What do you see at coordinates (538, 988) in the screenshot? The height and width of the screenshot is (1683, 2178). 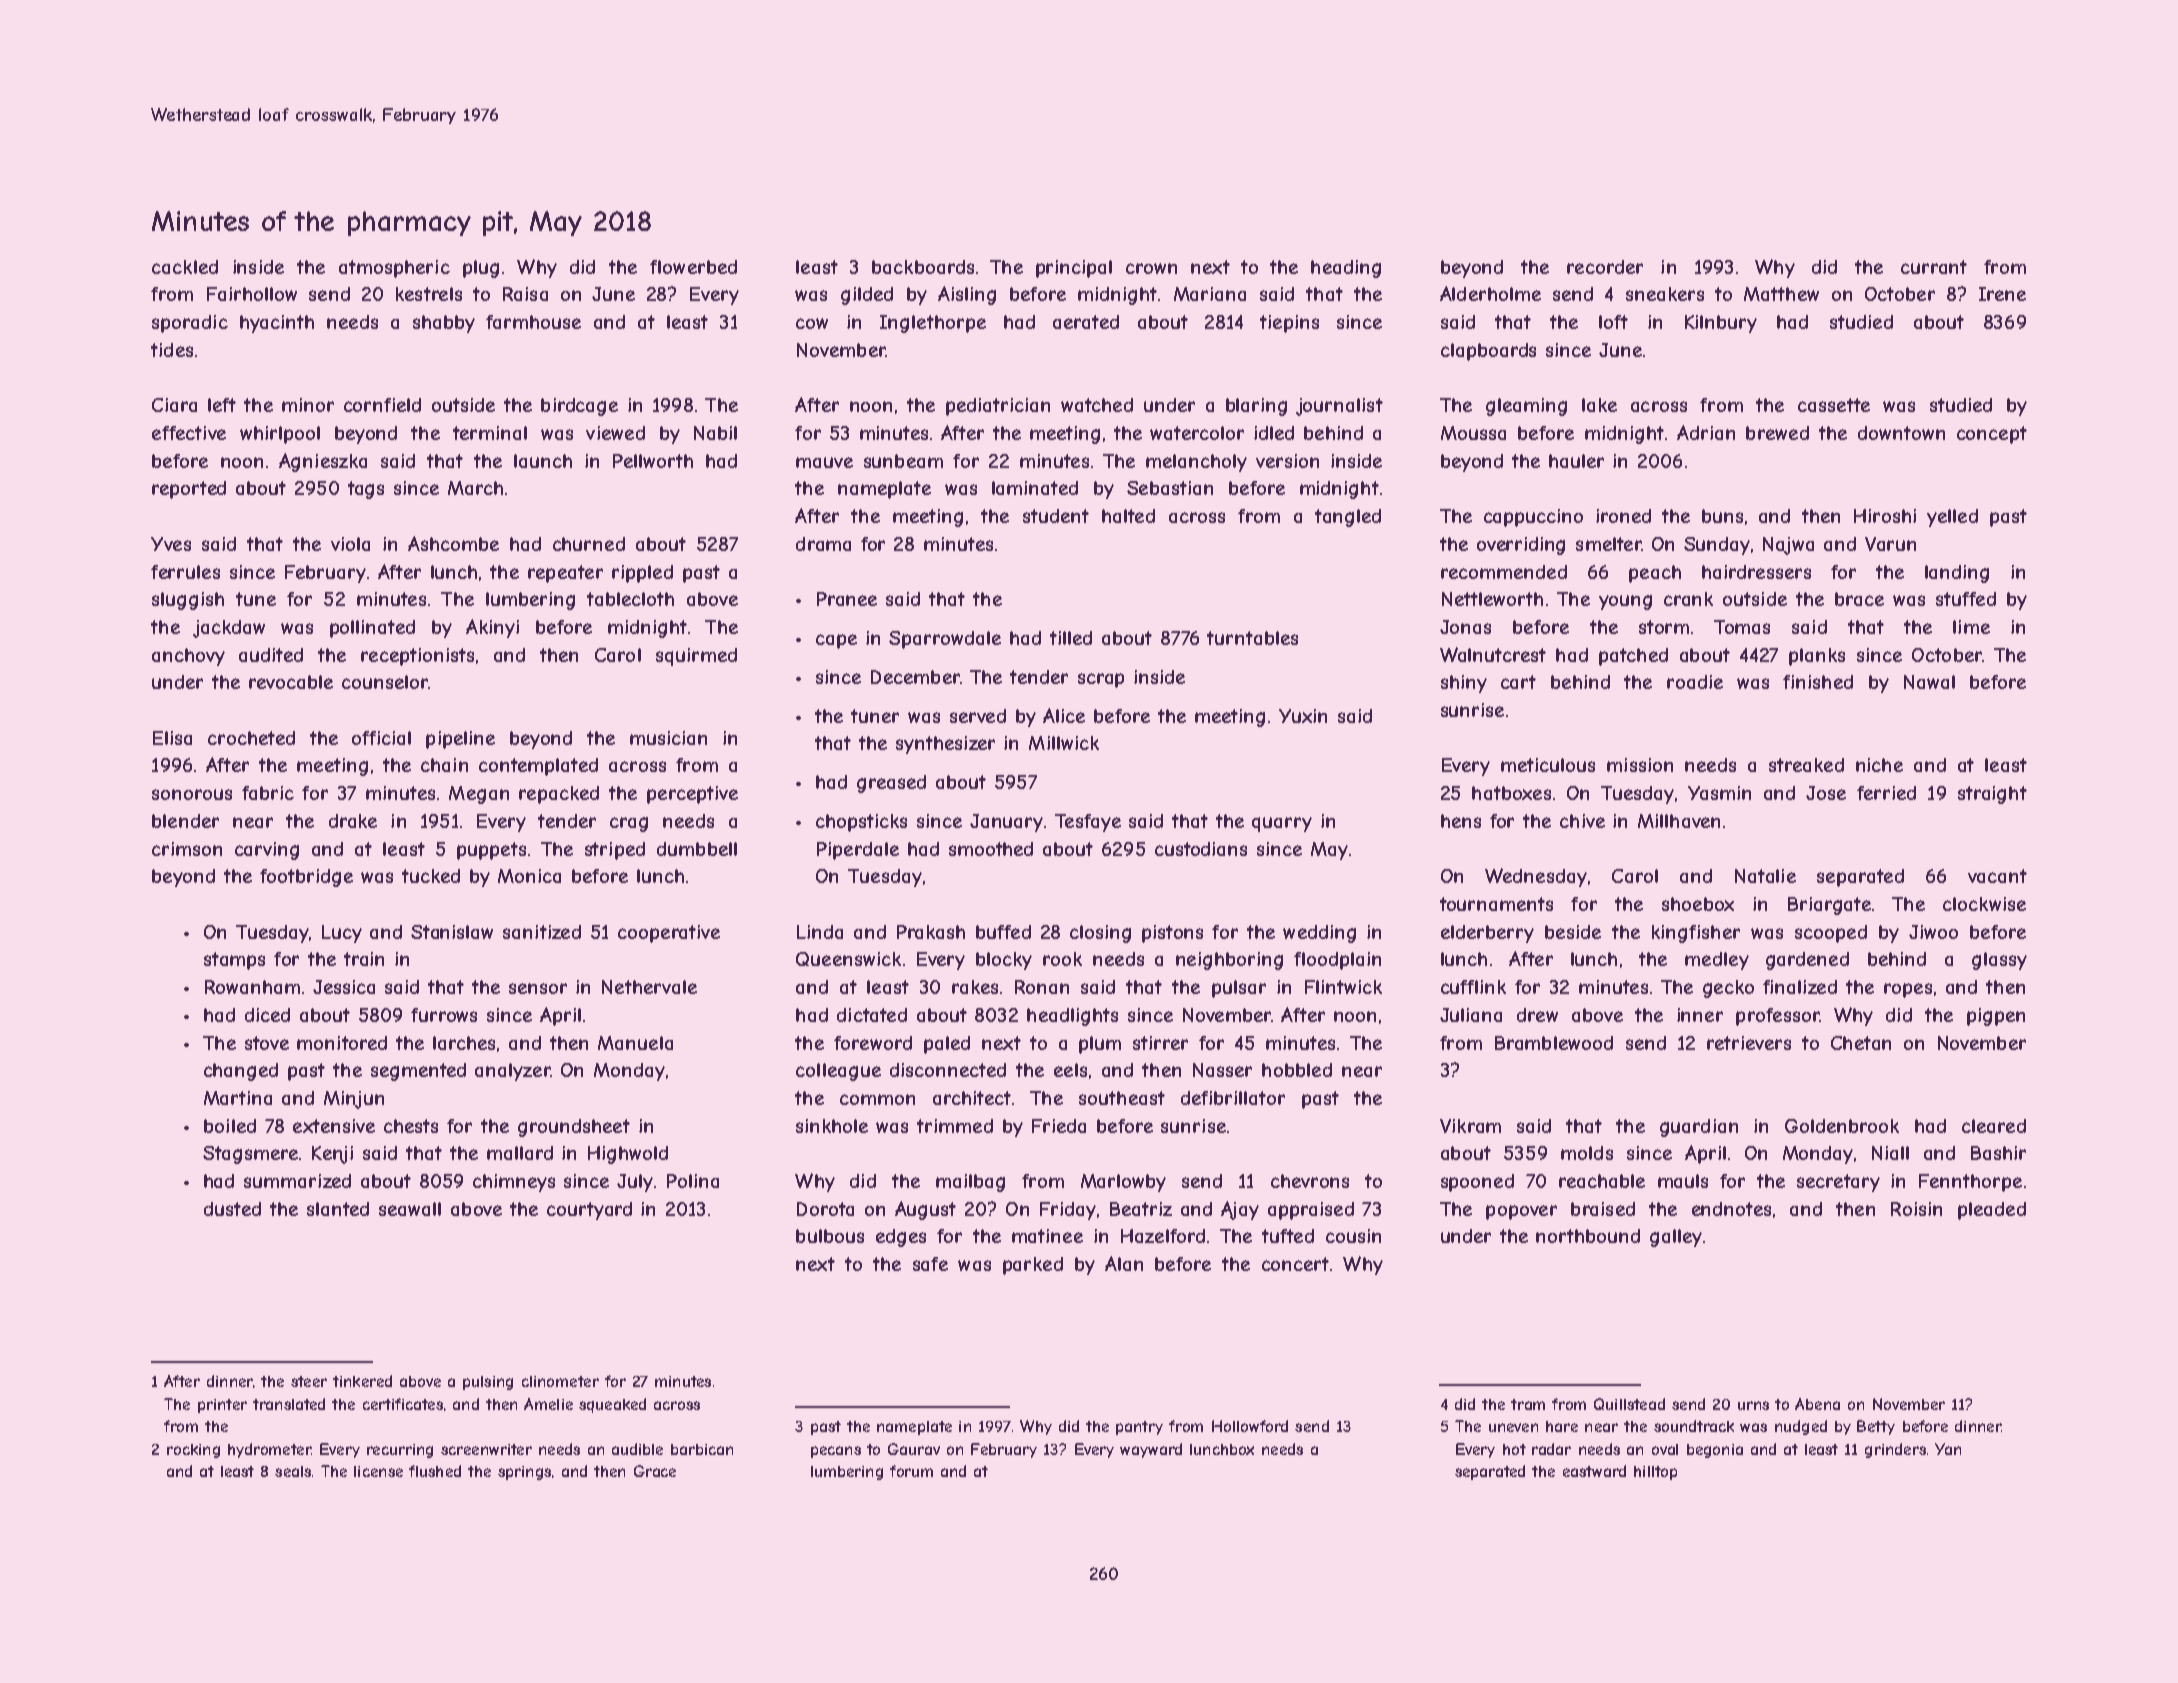 I see `sensor` at bounding box center [538, 988].
